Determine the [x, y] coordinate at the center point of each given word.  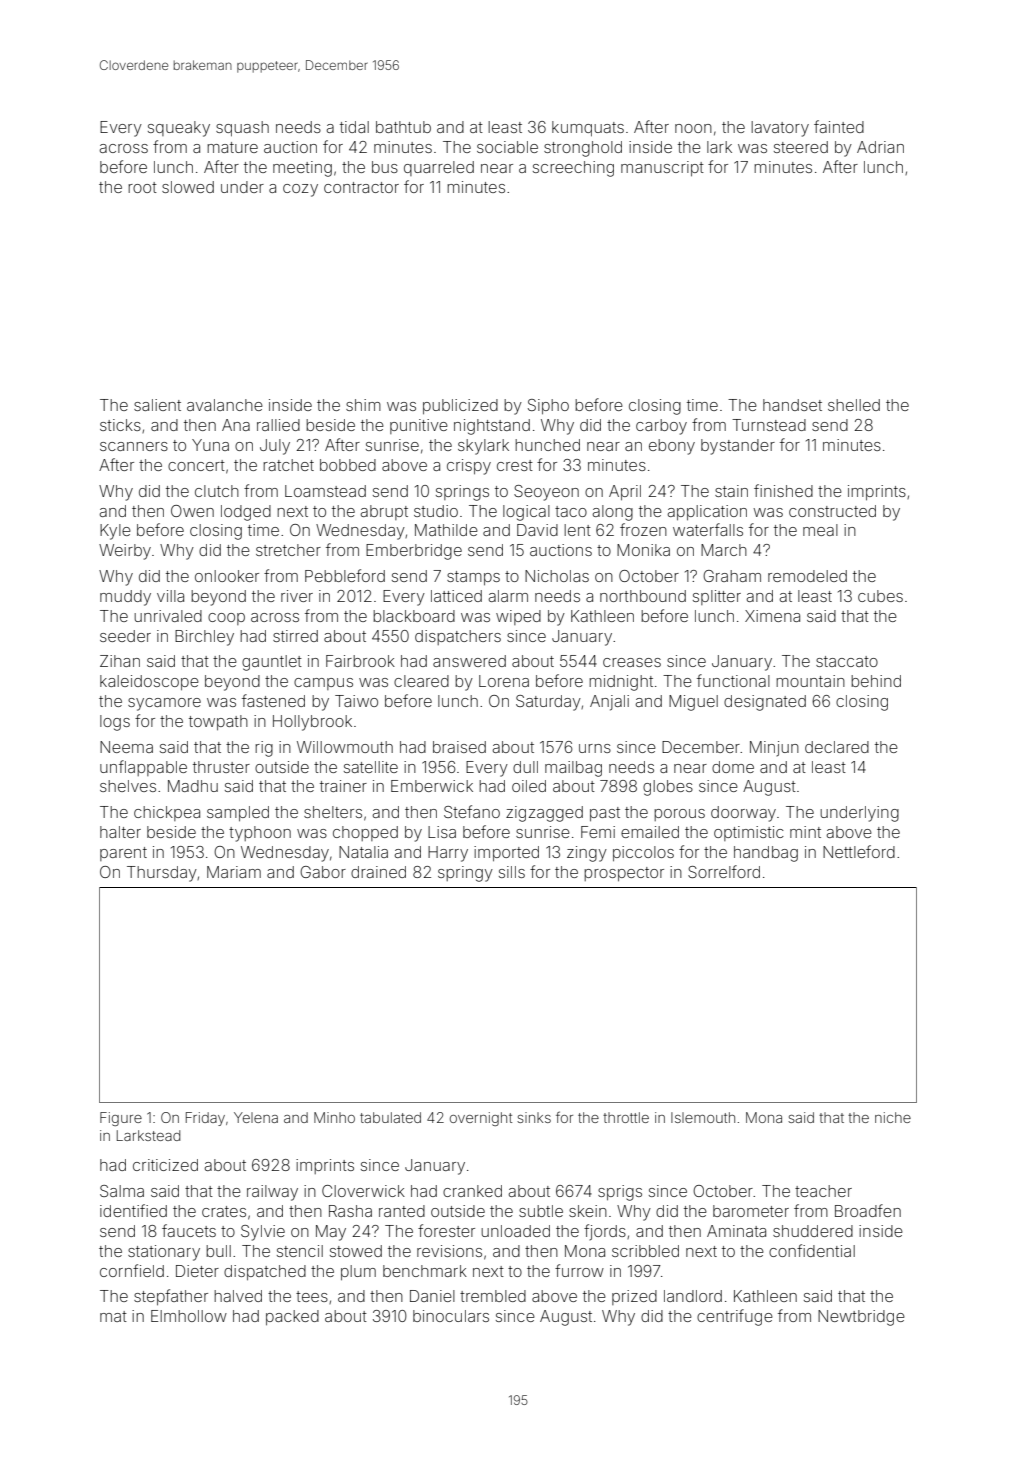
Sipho [548, 406]
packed [292, 1317]
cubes [880, 596]
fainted [839, 126]
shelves [128, 786]
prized [634, 1297]
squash [242, 128]
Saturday [548, 703]
